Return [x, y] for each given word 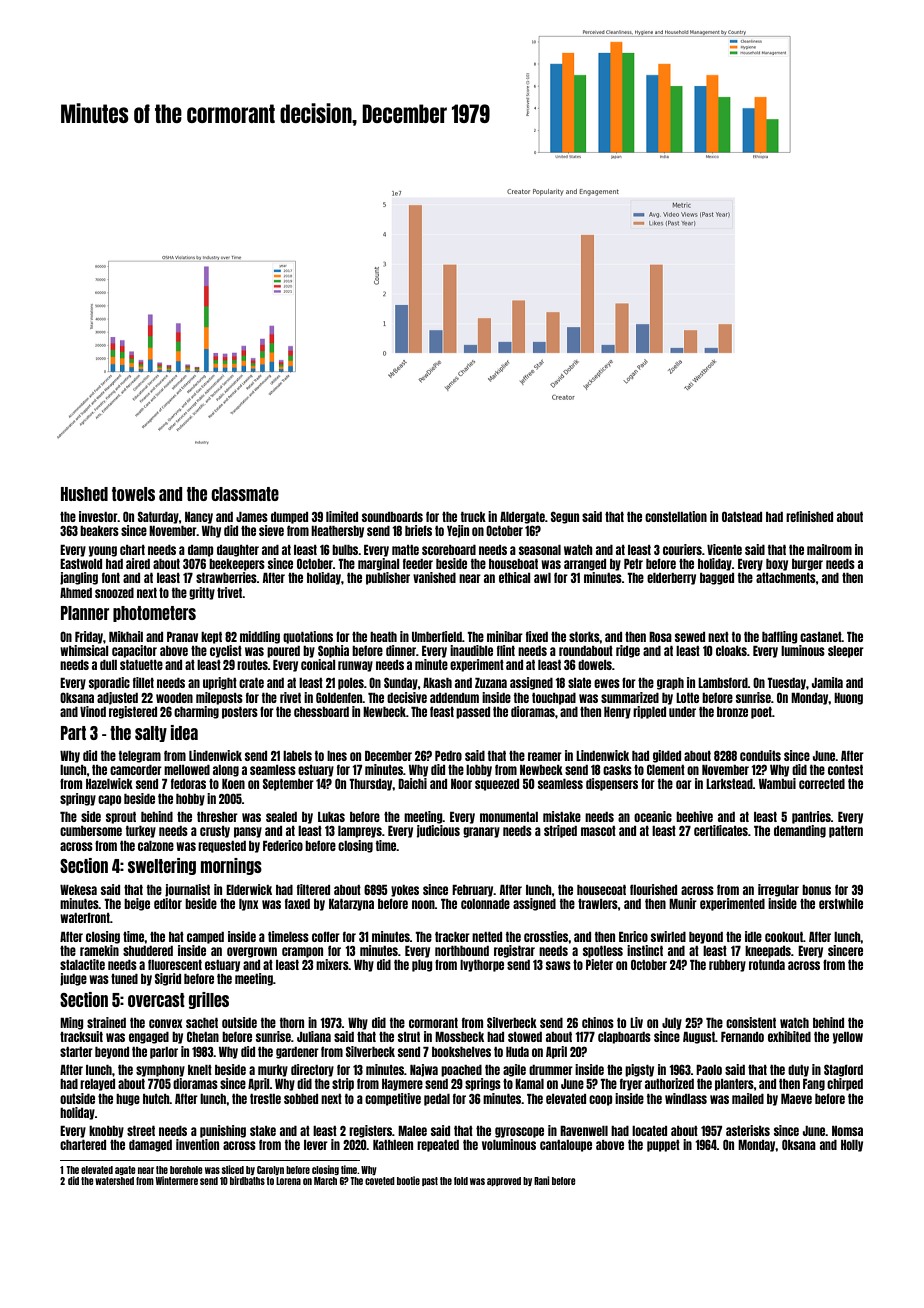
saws [558, 965]
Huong [848, 699]
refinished [809, 516]
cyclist [226, 651]
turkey [141, 832]
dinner [401, 650]
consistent [751, 1022]
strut [409, 1037]
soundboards [392, 517]
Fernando [742, 1037]
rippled [649, 712]
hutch [156, 1099]
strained [106, 1022]
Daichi [412, 783]
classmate [245, 494]
